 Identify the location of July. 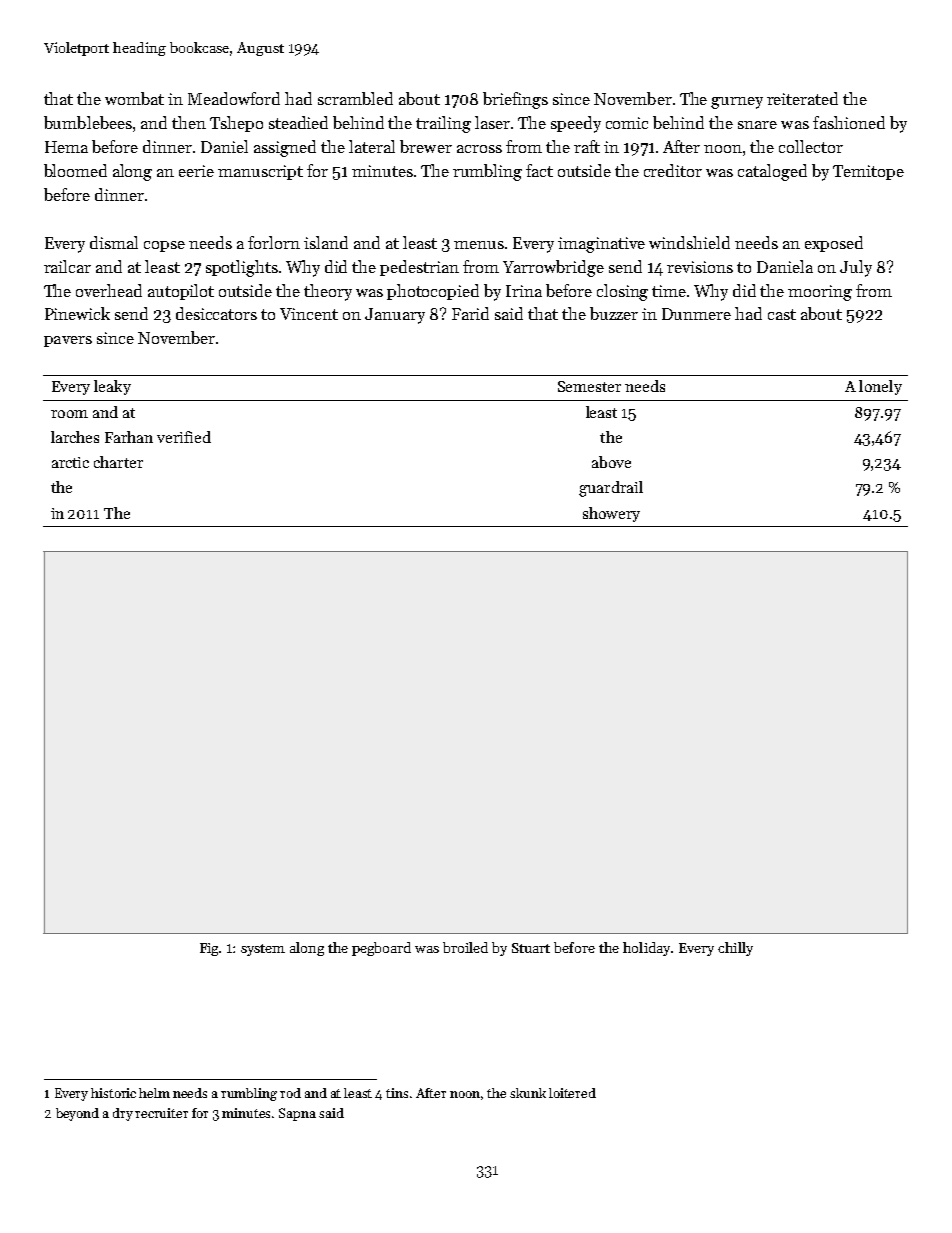
(856, 268).
